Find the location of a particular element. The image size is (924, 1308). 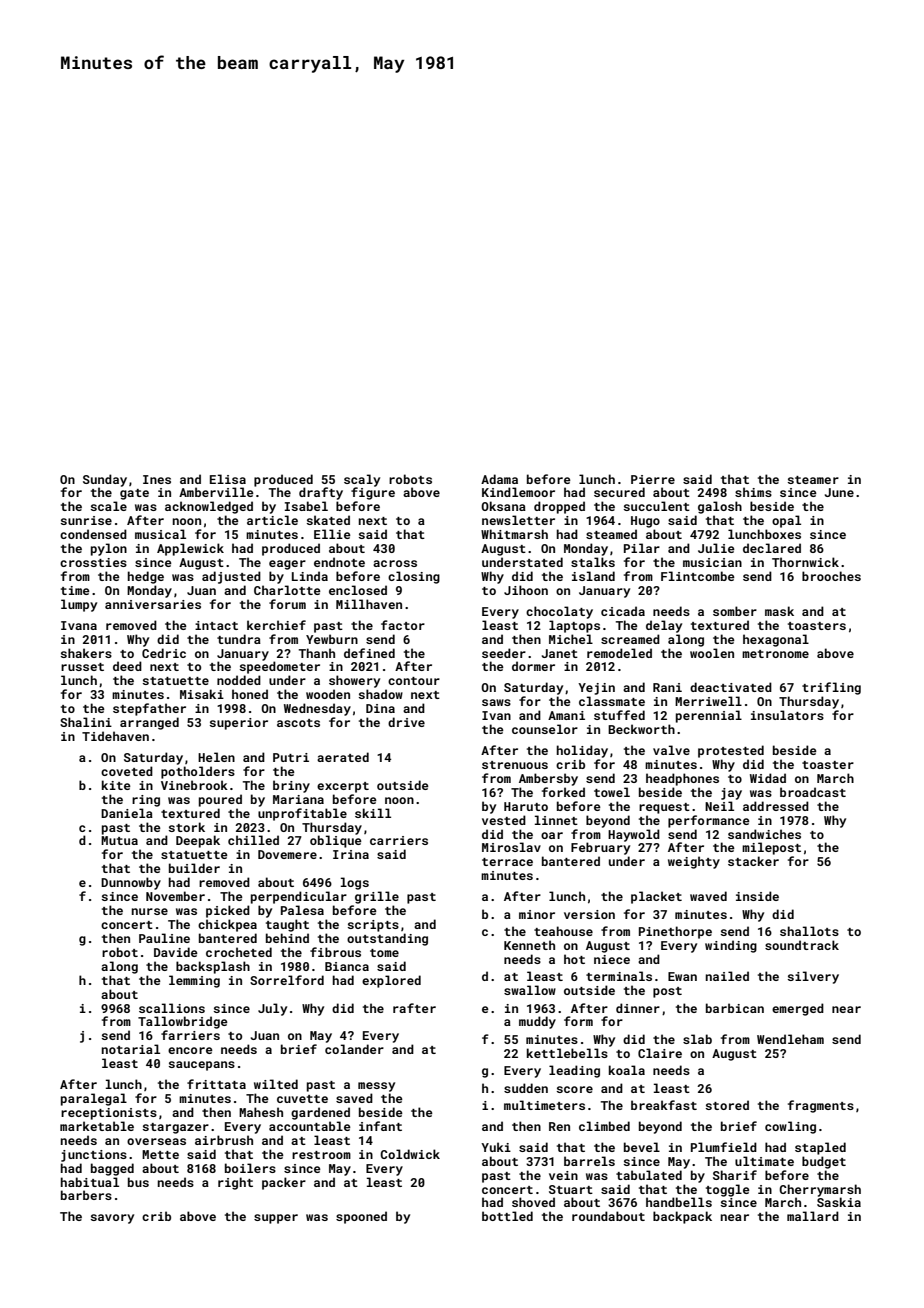

bottled is located at coordinates (507, 1216).
